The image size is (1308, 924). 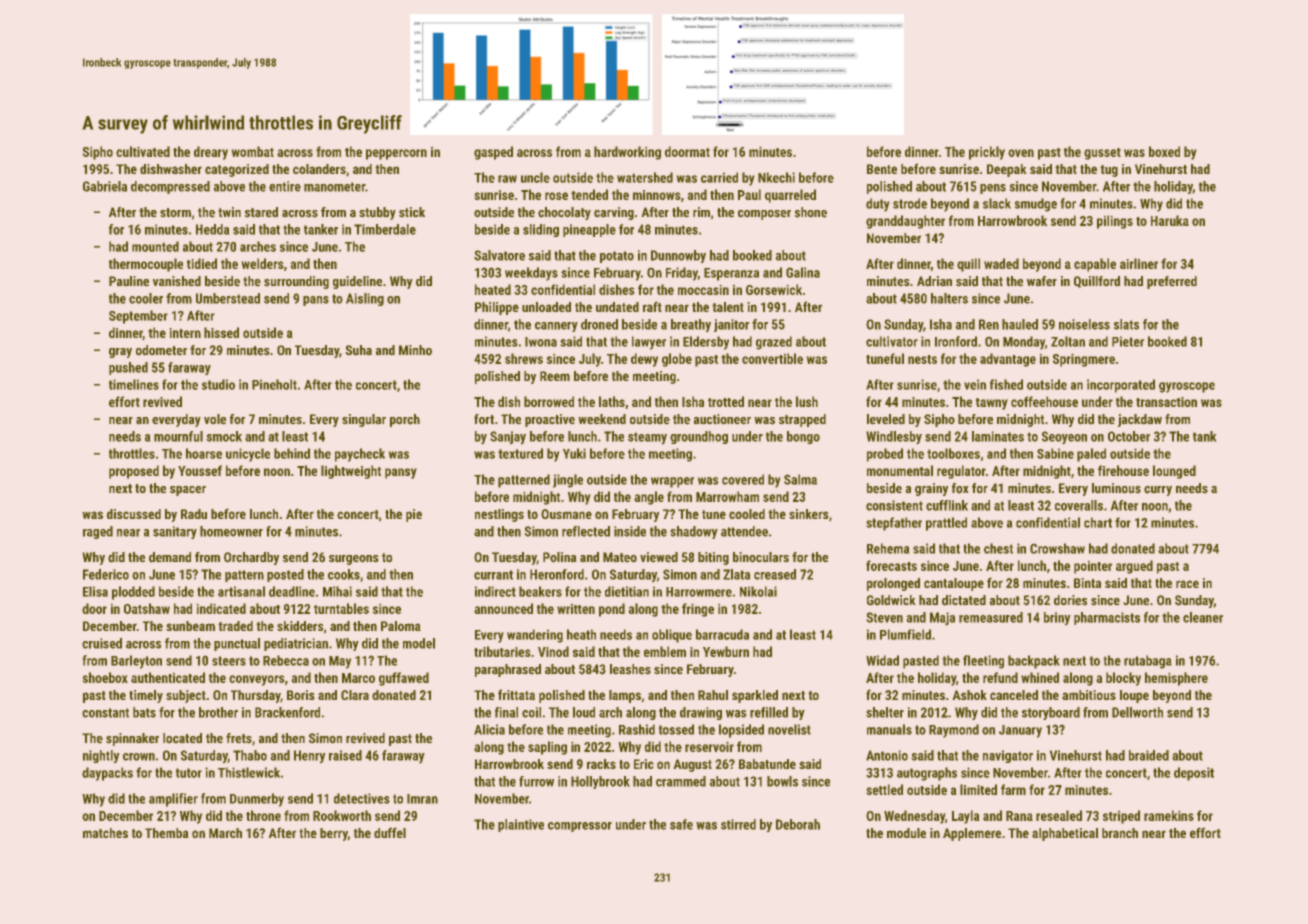 I want to click on paycheck, so click(x=360, y=455).
